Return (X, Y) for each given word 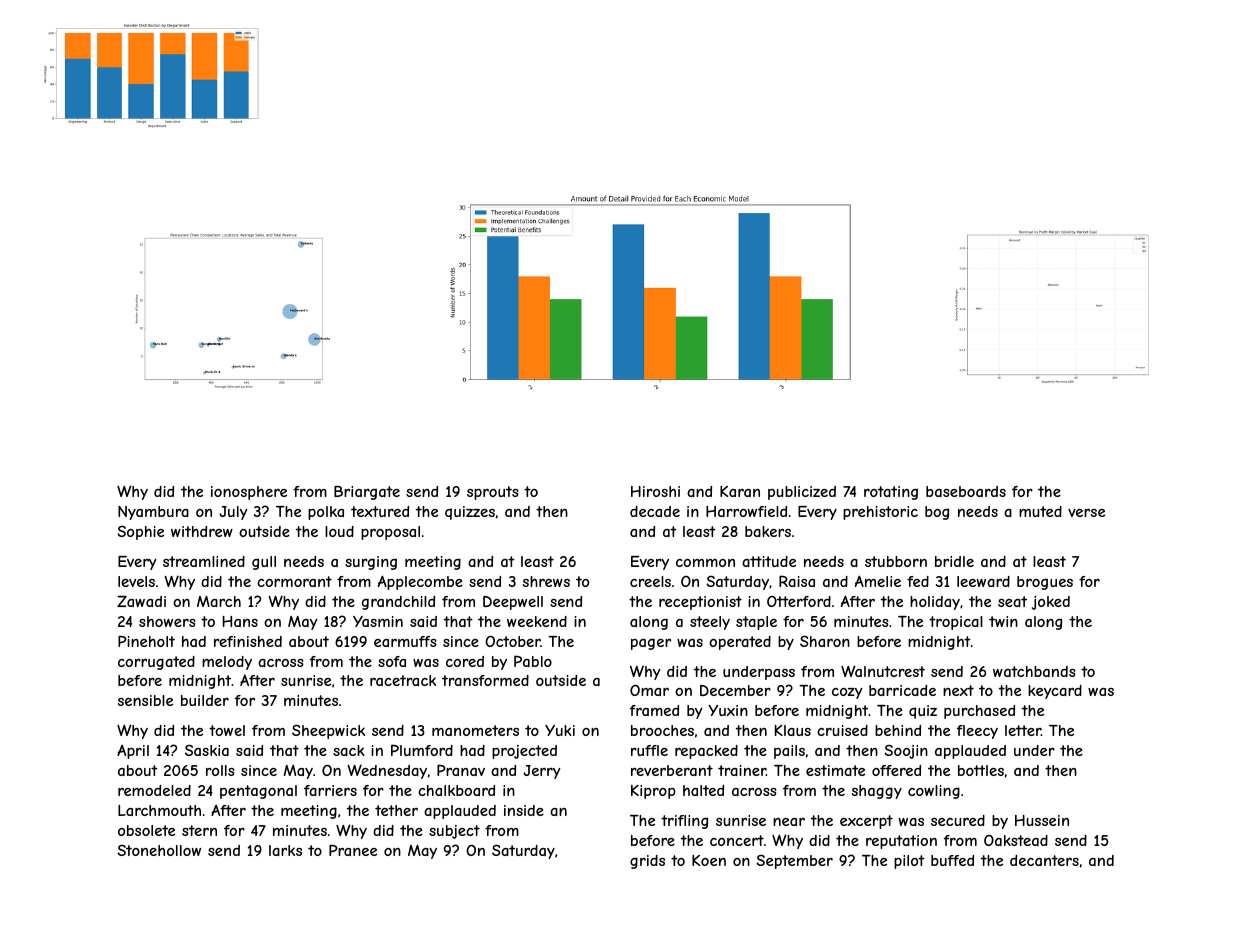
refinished (248, 641)
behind (898, 730)
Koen (709, 860)
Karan (740, 491)
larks (285, 850)
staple (756, 623)
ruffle (649, 750)
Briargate (367, 493)
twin (1003, 621)
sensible (145, 700)
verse (1086, 513)
